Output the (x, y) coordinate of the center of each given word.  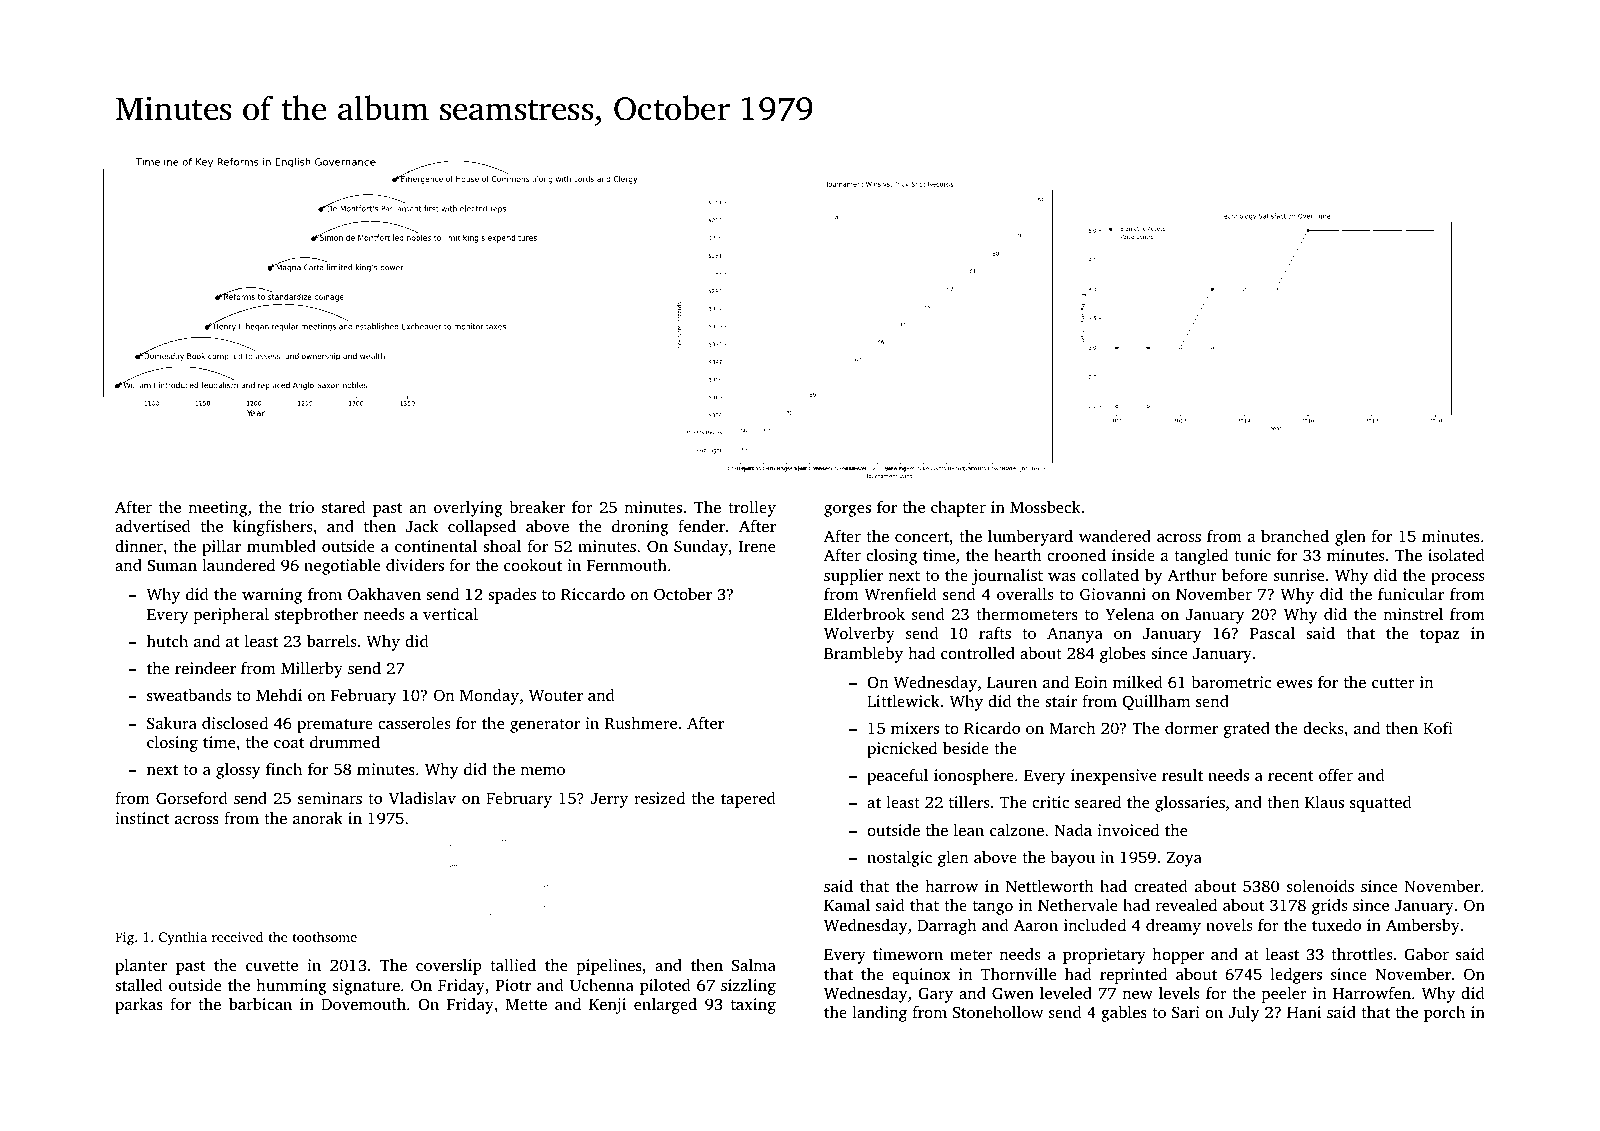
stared (344, 507)
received (237, 936)
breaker (537, 507)
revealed (1186, 905)
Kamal (847, 905)
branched (1295, 536)
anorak (318, 818)
